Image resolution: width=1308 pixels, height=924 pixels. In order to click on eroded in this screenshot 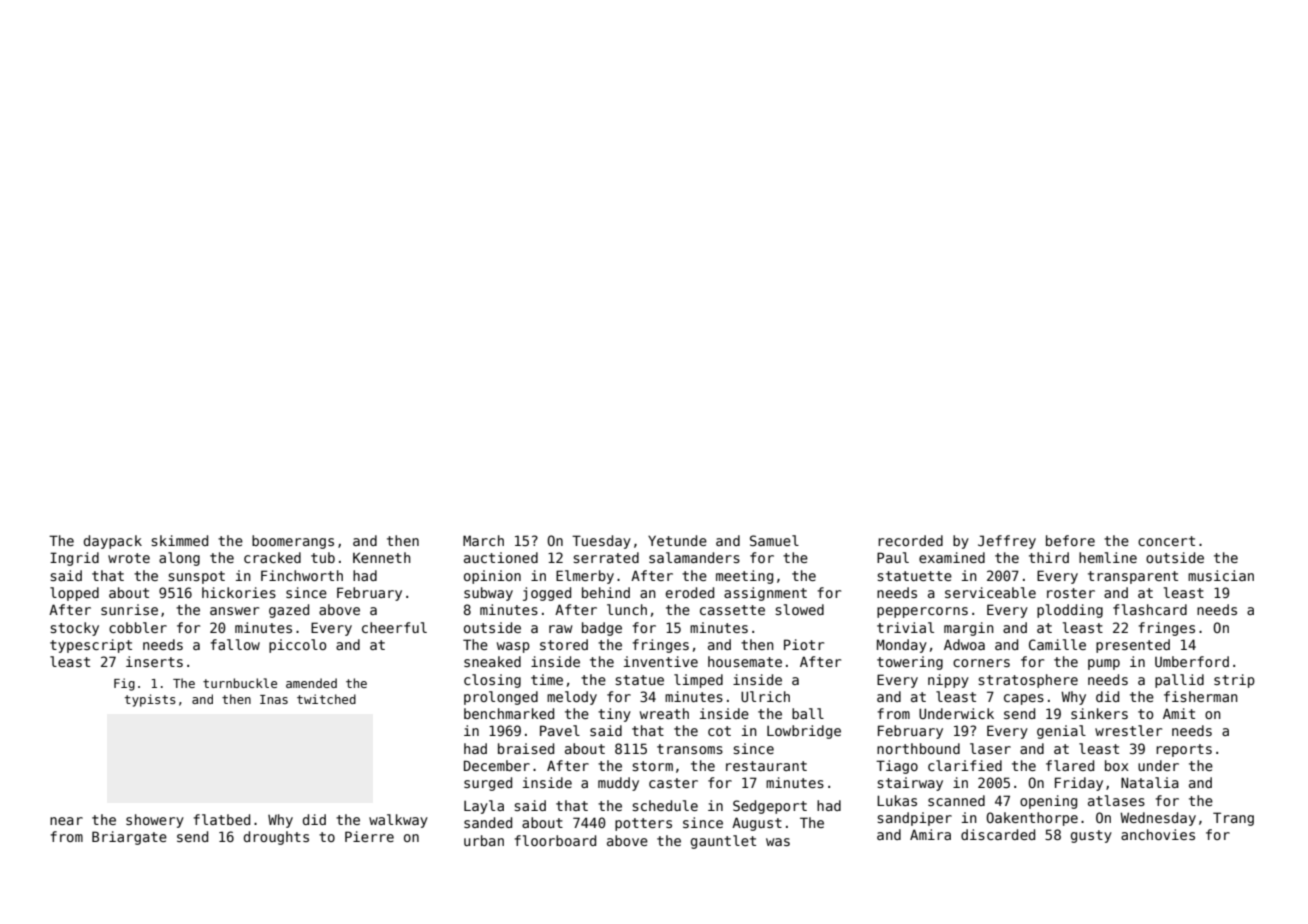, I will do `click(690, 592)`.
